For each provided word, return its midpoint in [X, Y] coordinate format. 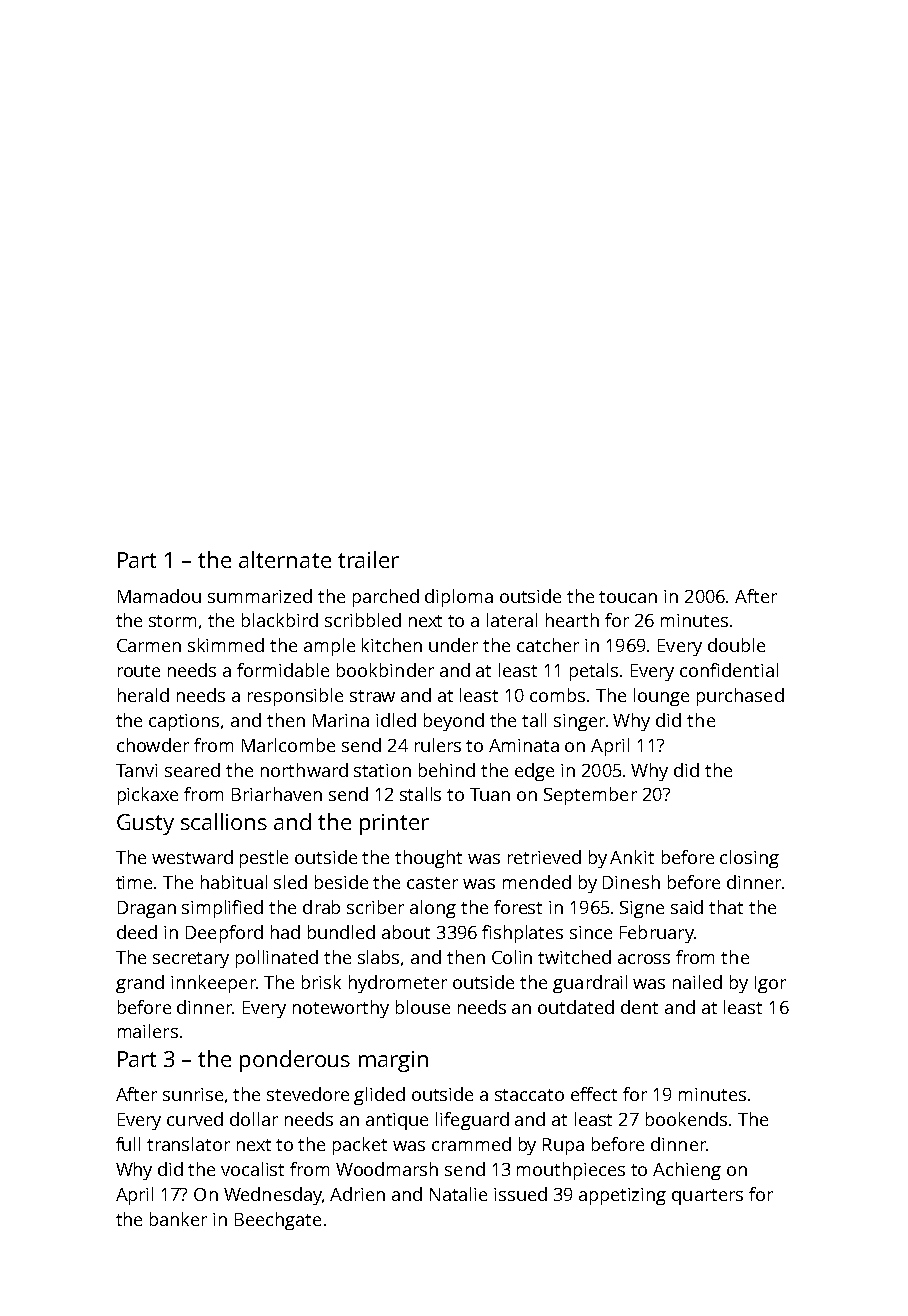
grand [140, 984]
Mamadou [159, 596]
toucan [628, 597]
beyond [454, 722]
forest [518, 907]
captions [184, 722]
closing [749, 859]
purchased [740, 697]
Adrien [357, 1194]
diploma [459, 598]
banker [178, 1219]
